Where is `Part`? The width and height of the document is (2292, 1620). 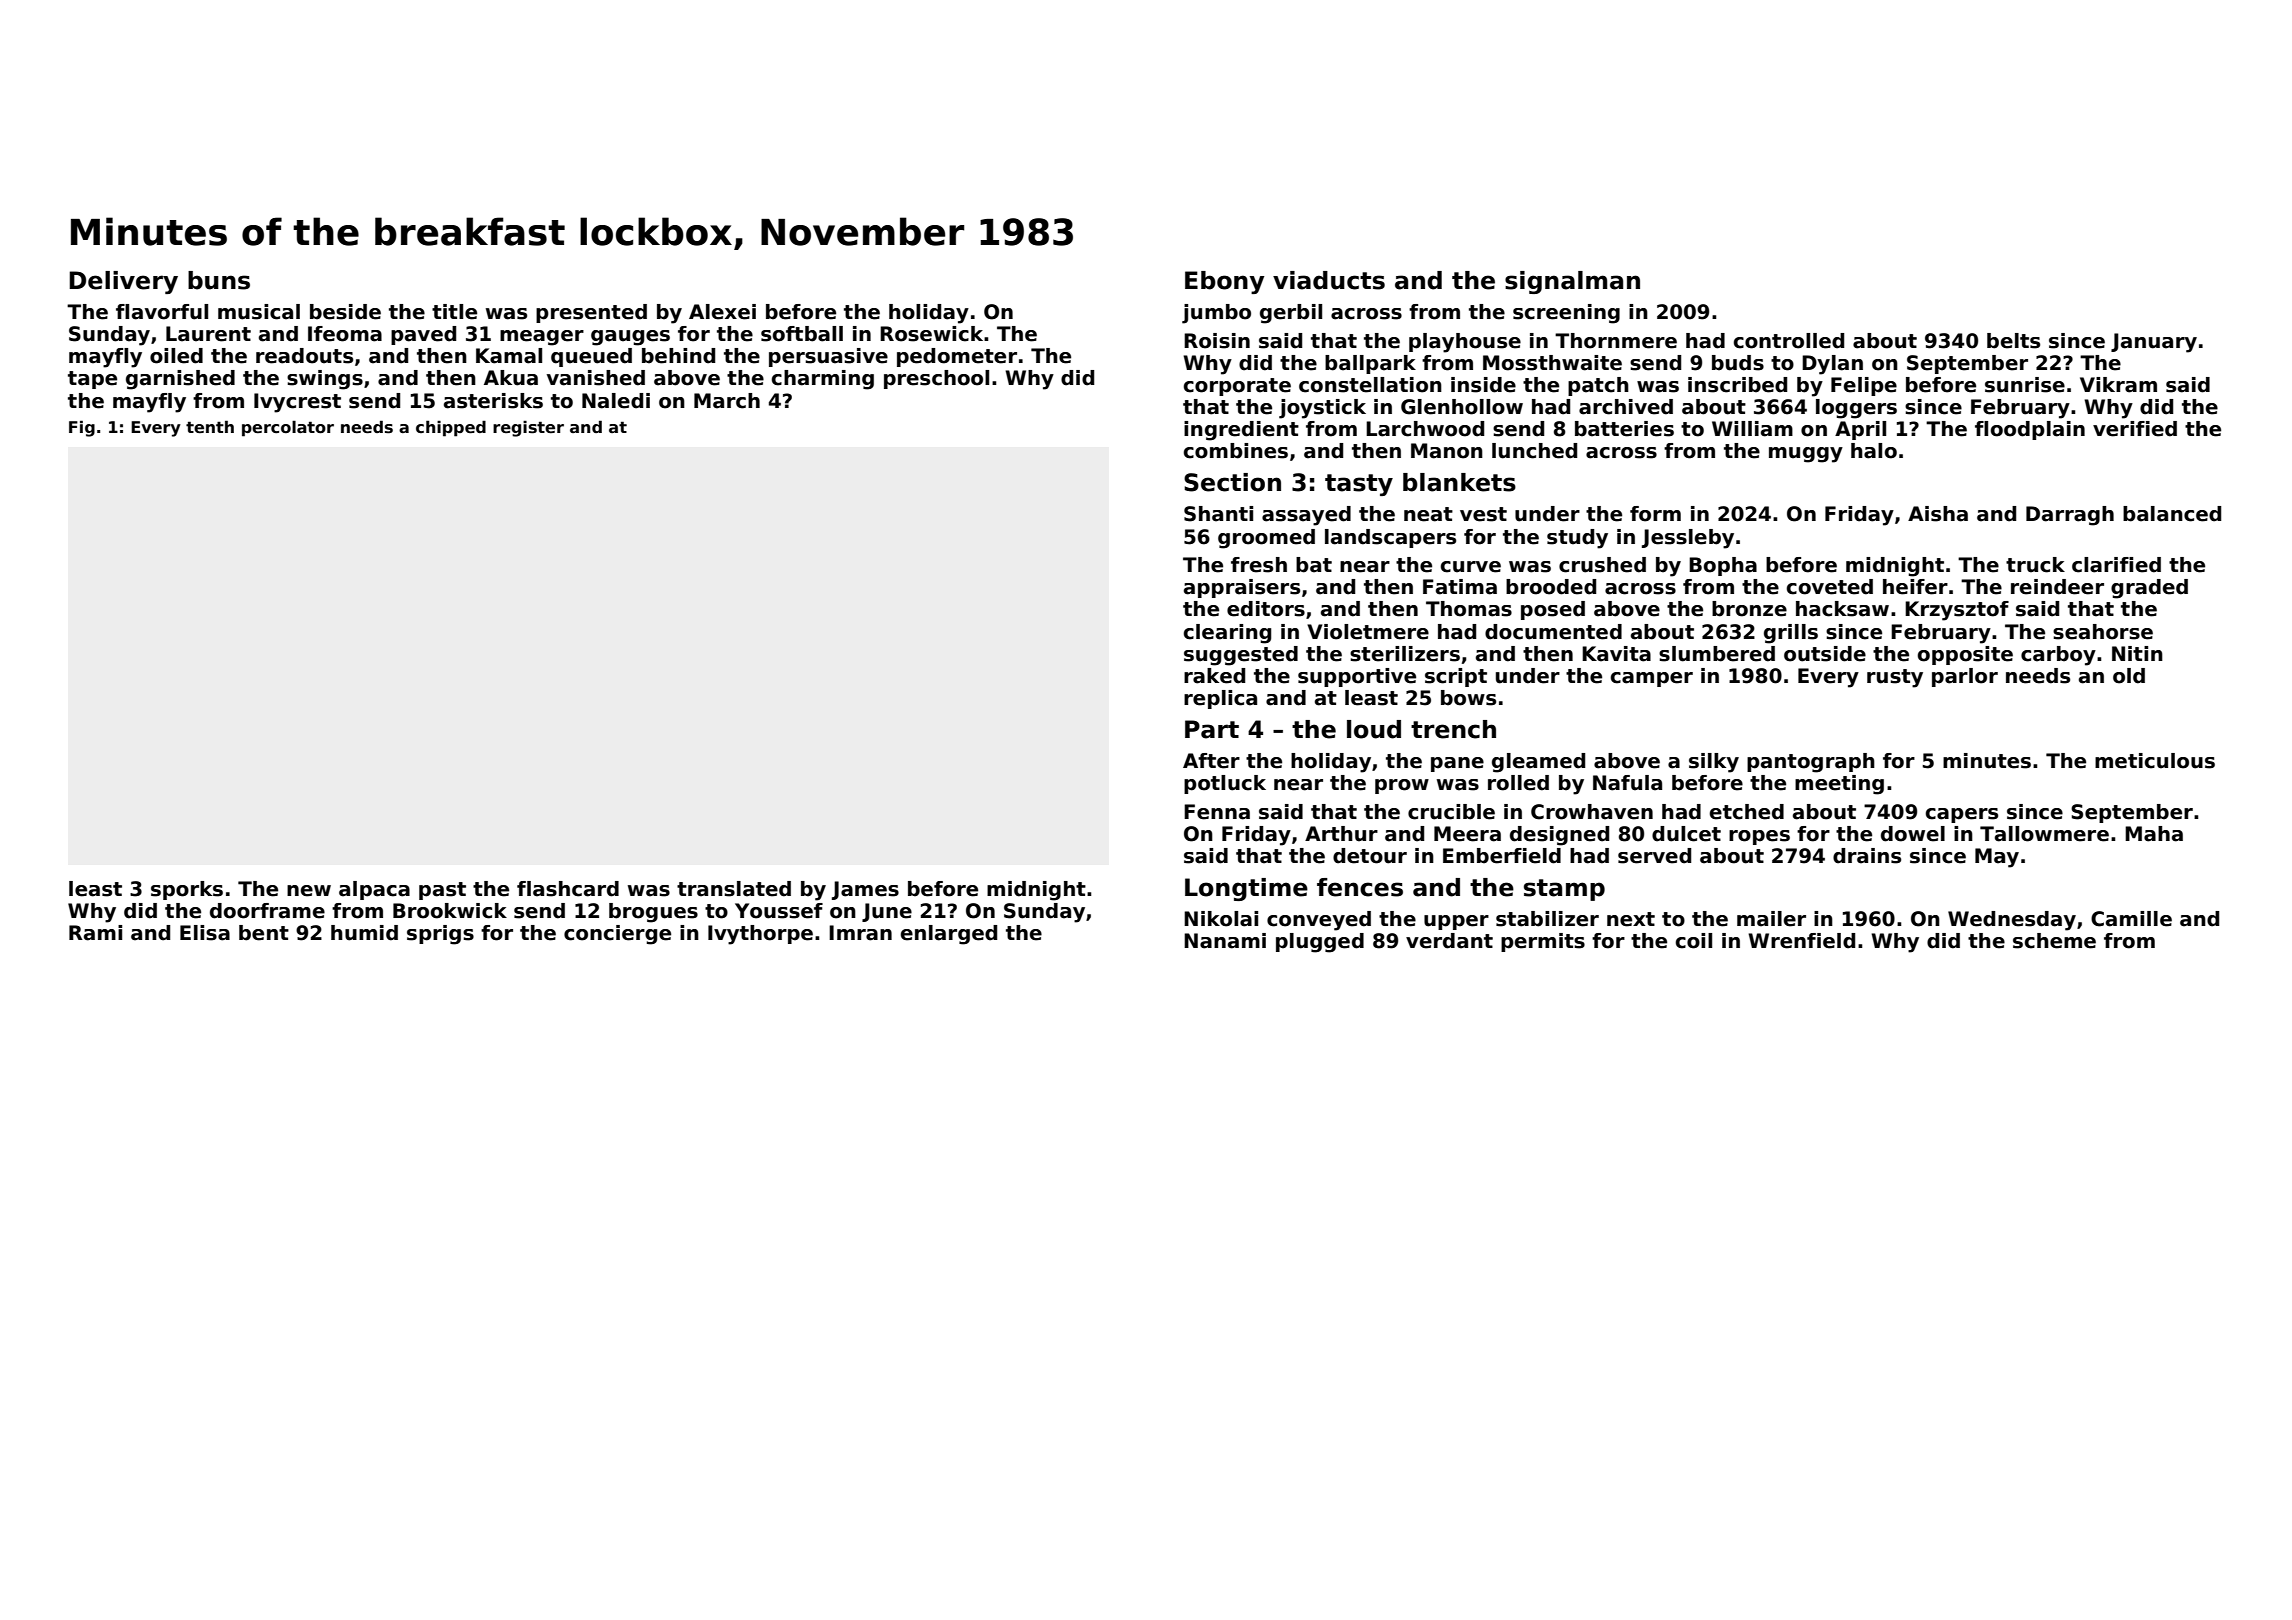
Part is located at coordinates (1212, 729).
